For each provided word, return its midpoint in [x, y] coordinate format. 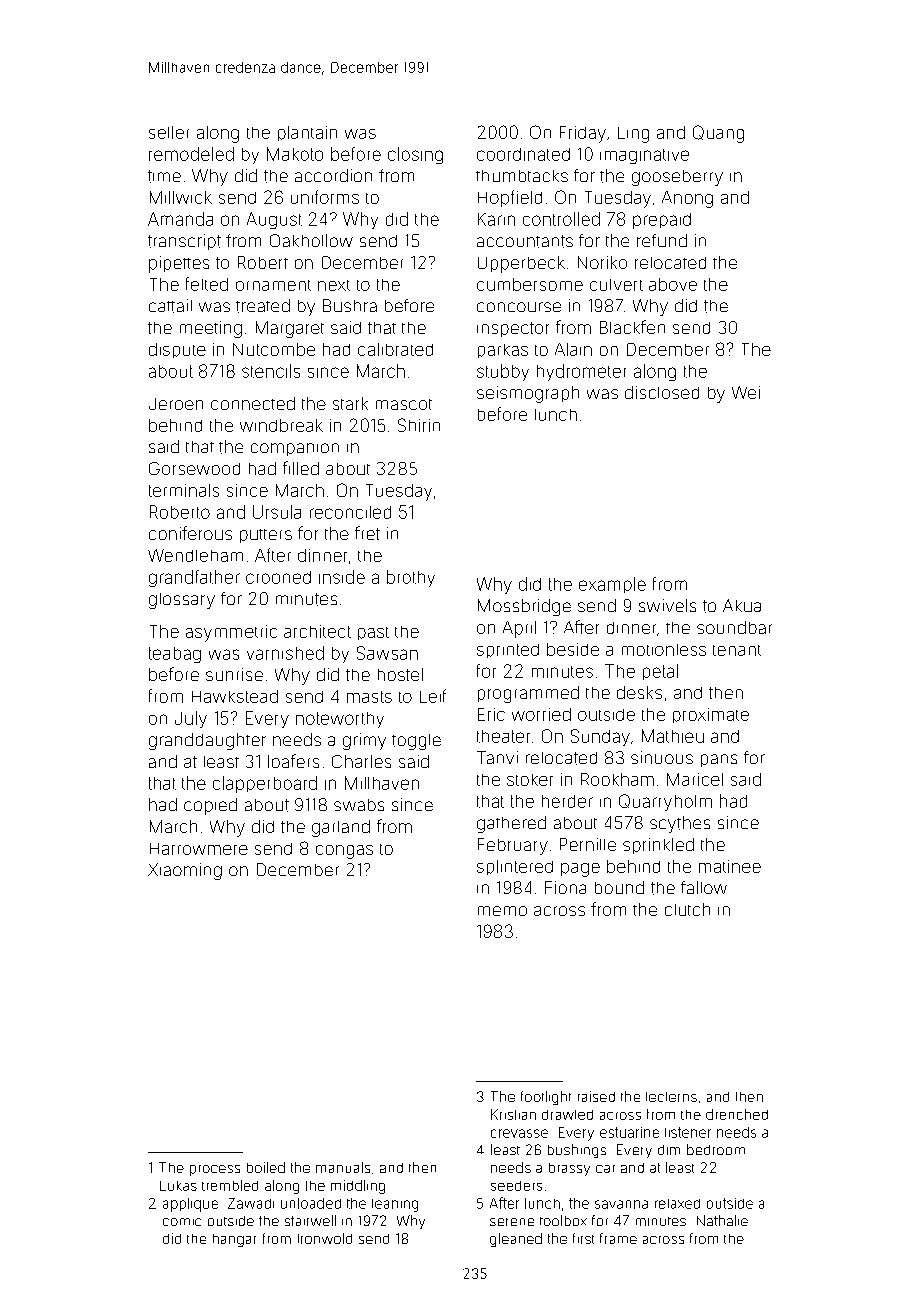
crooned [278, 577]
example [612, 585]
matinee [730, 866]
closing [415, 155]
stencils [271, 371]
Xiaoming [185, 871]
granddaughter [207, 741]
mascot [404, 404]
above [673, 284]
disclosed [662, 392]
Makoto [295, 154]
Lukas [178, 1186]
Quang [718, 134]
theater [503, 736]
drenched [737, 1114]
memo [502, 911]
